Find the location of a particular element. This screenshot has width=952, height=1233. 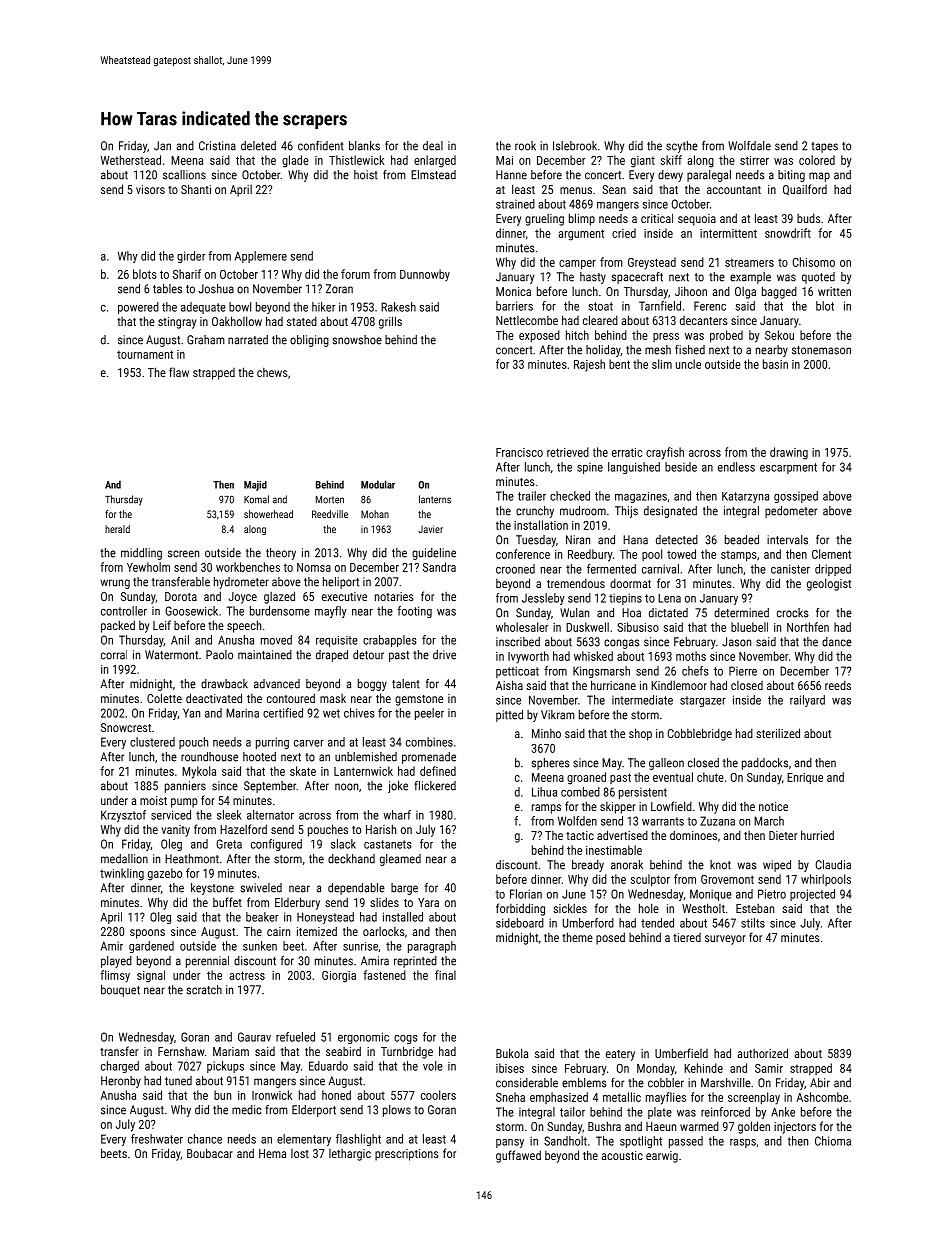

beside is located at coordinates (681, 467).
